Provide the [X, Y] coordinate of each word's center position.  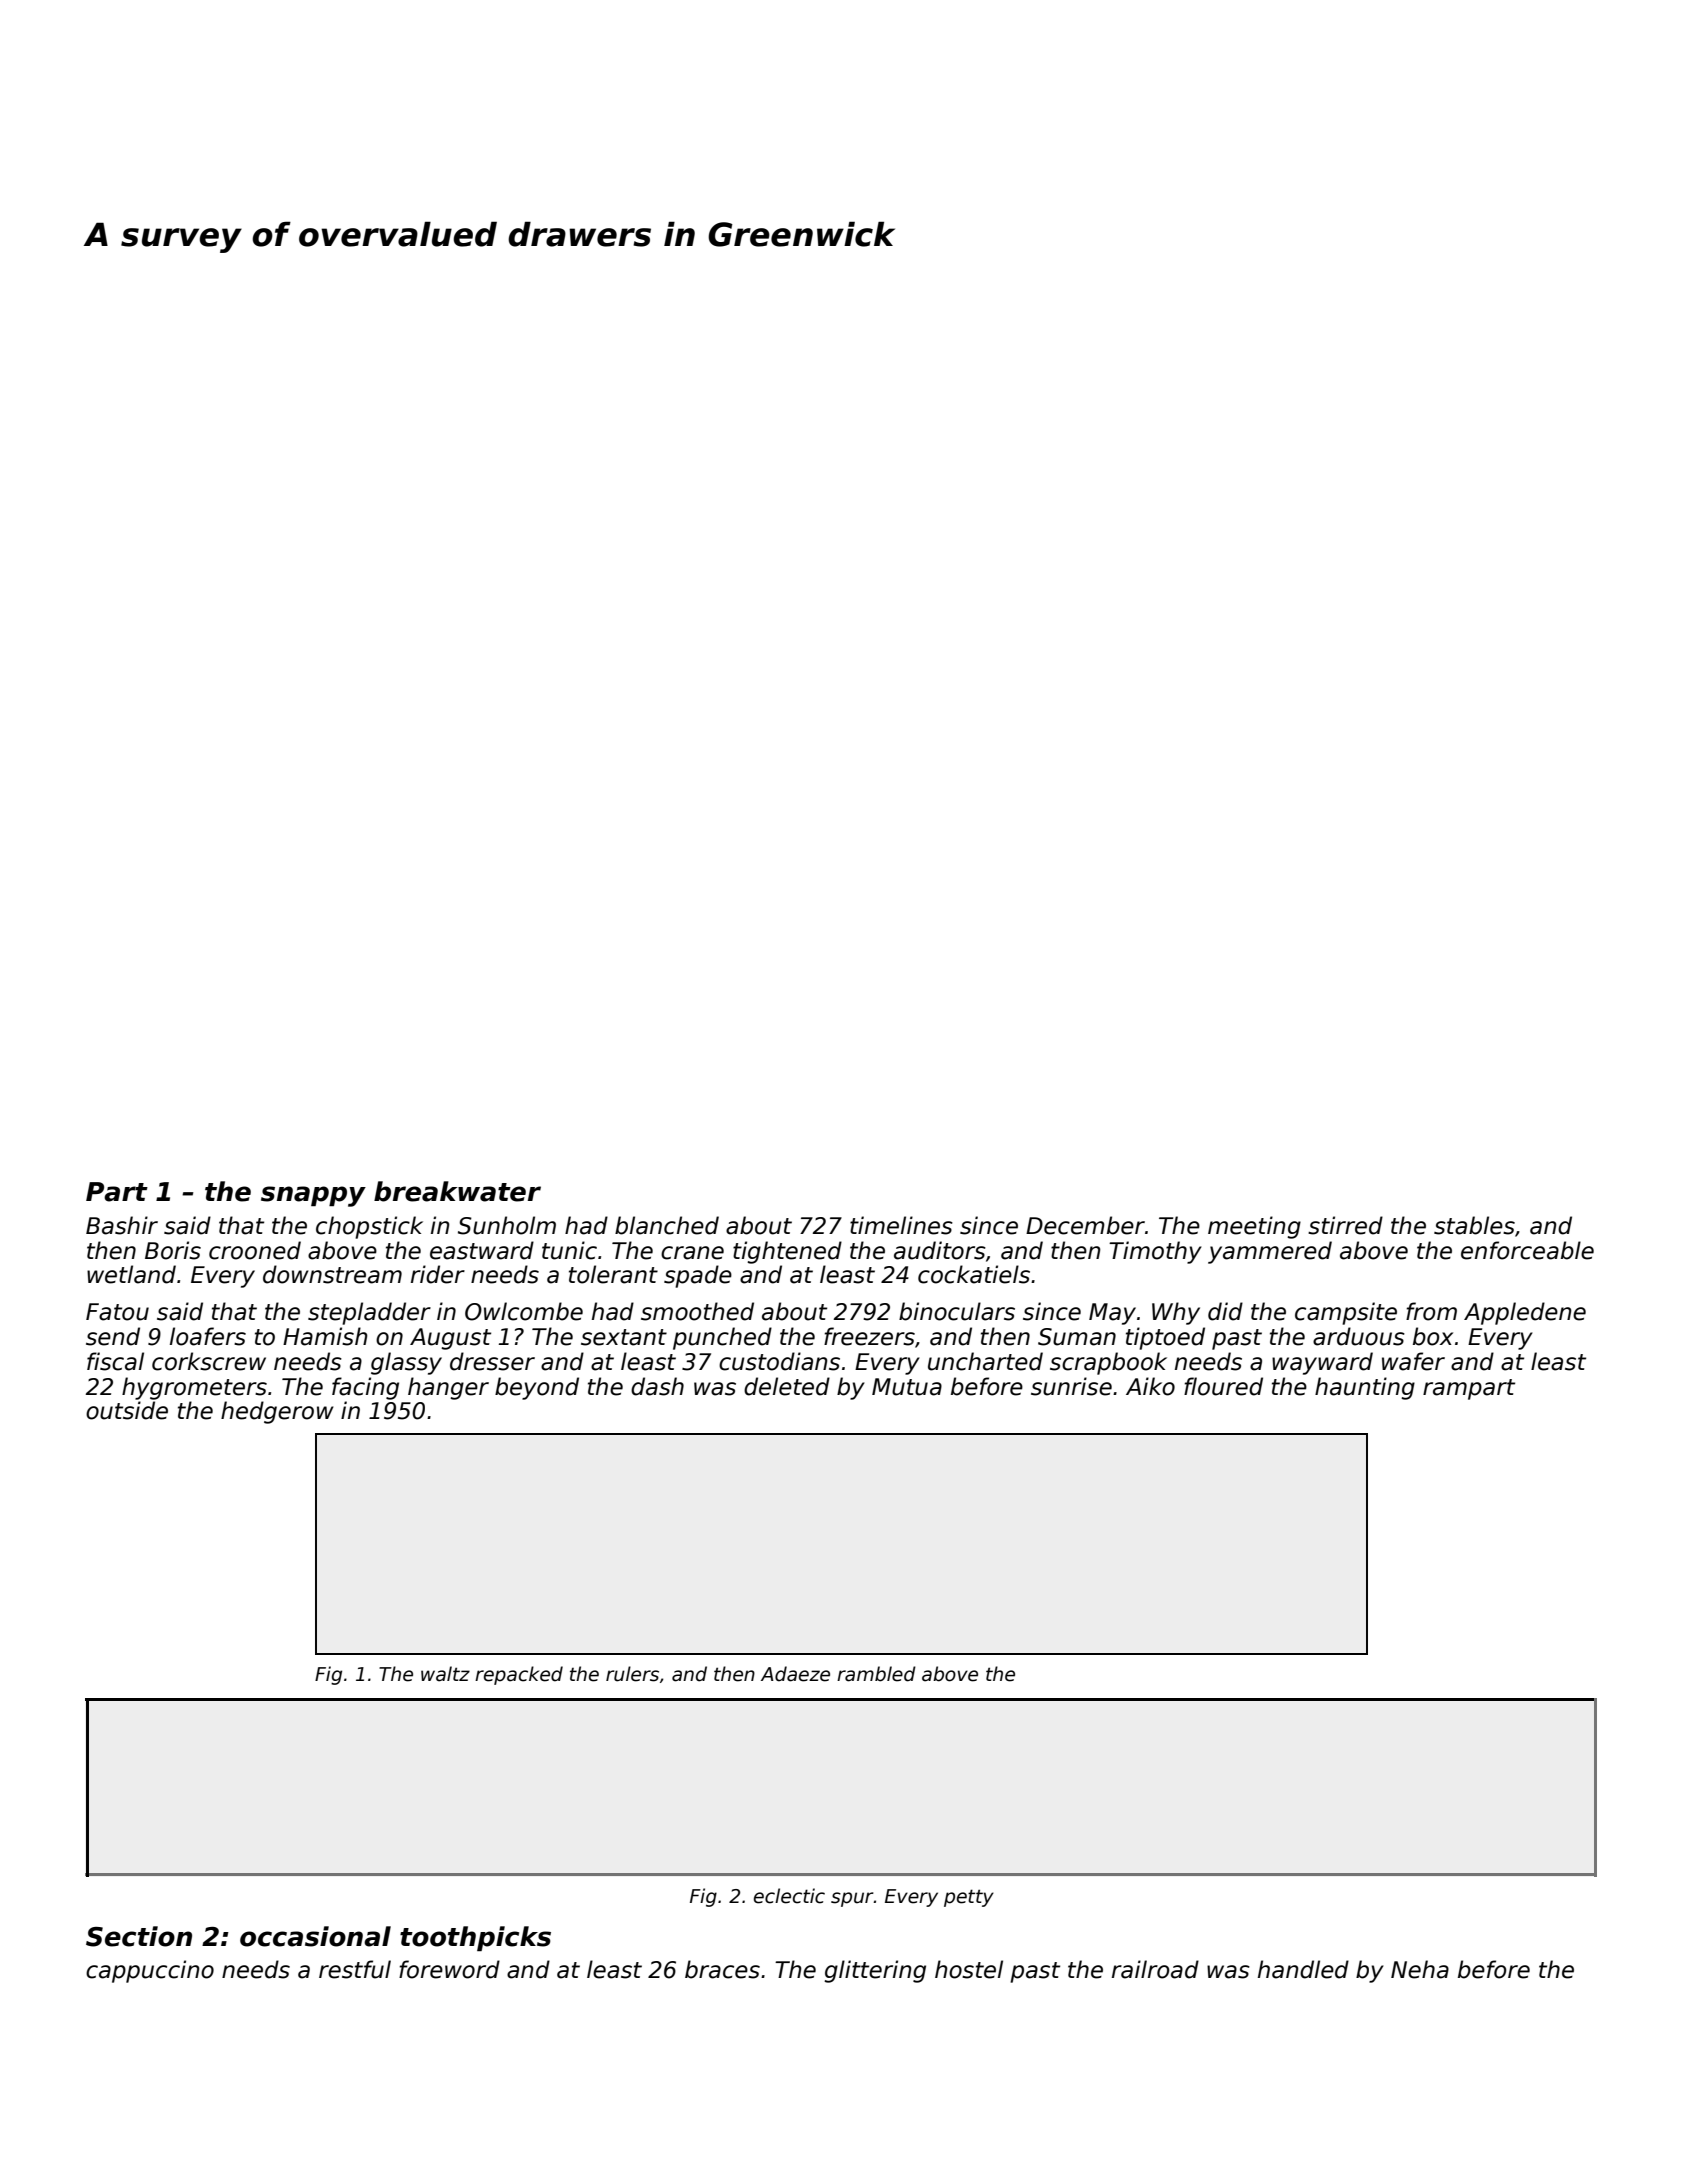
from [1431, 1311]
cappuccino [150, 1971]
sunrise [1071, 1386]
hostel [969, 1969]
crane [692, 1253]
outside [127, 1410]
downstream [332, 1274]
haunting [1365, 1388]
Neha [1420, 1969]
